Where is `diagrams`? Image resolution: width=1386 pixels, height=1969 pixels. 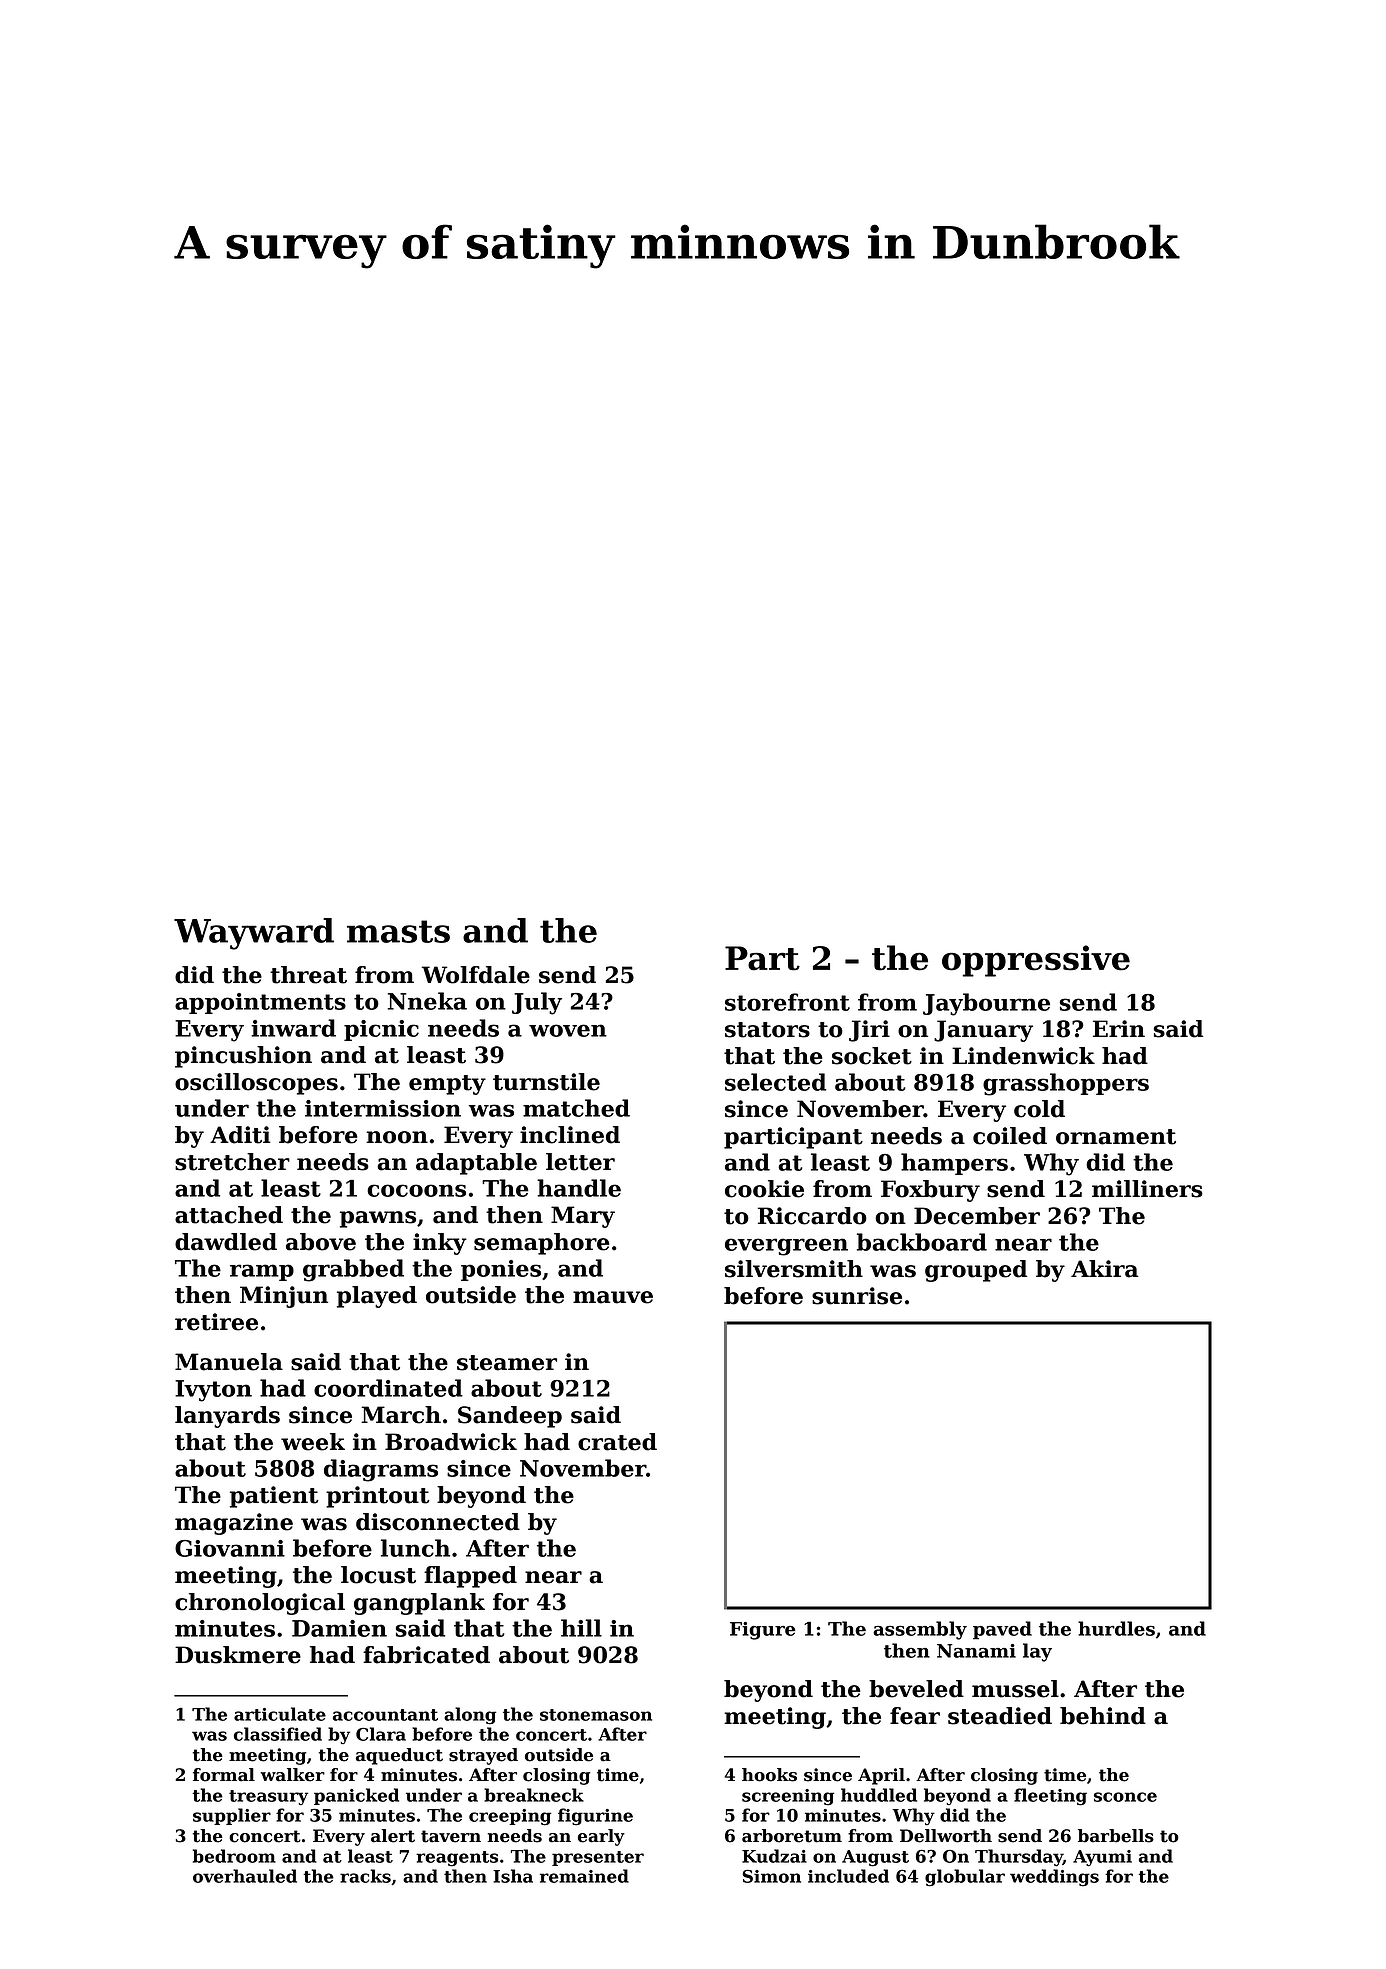 diagrams is located at coordinates (381, 1470).
